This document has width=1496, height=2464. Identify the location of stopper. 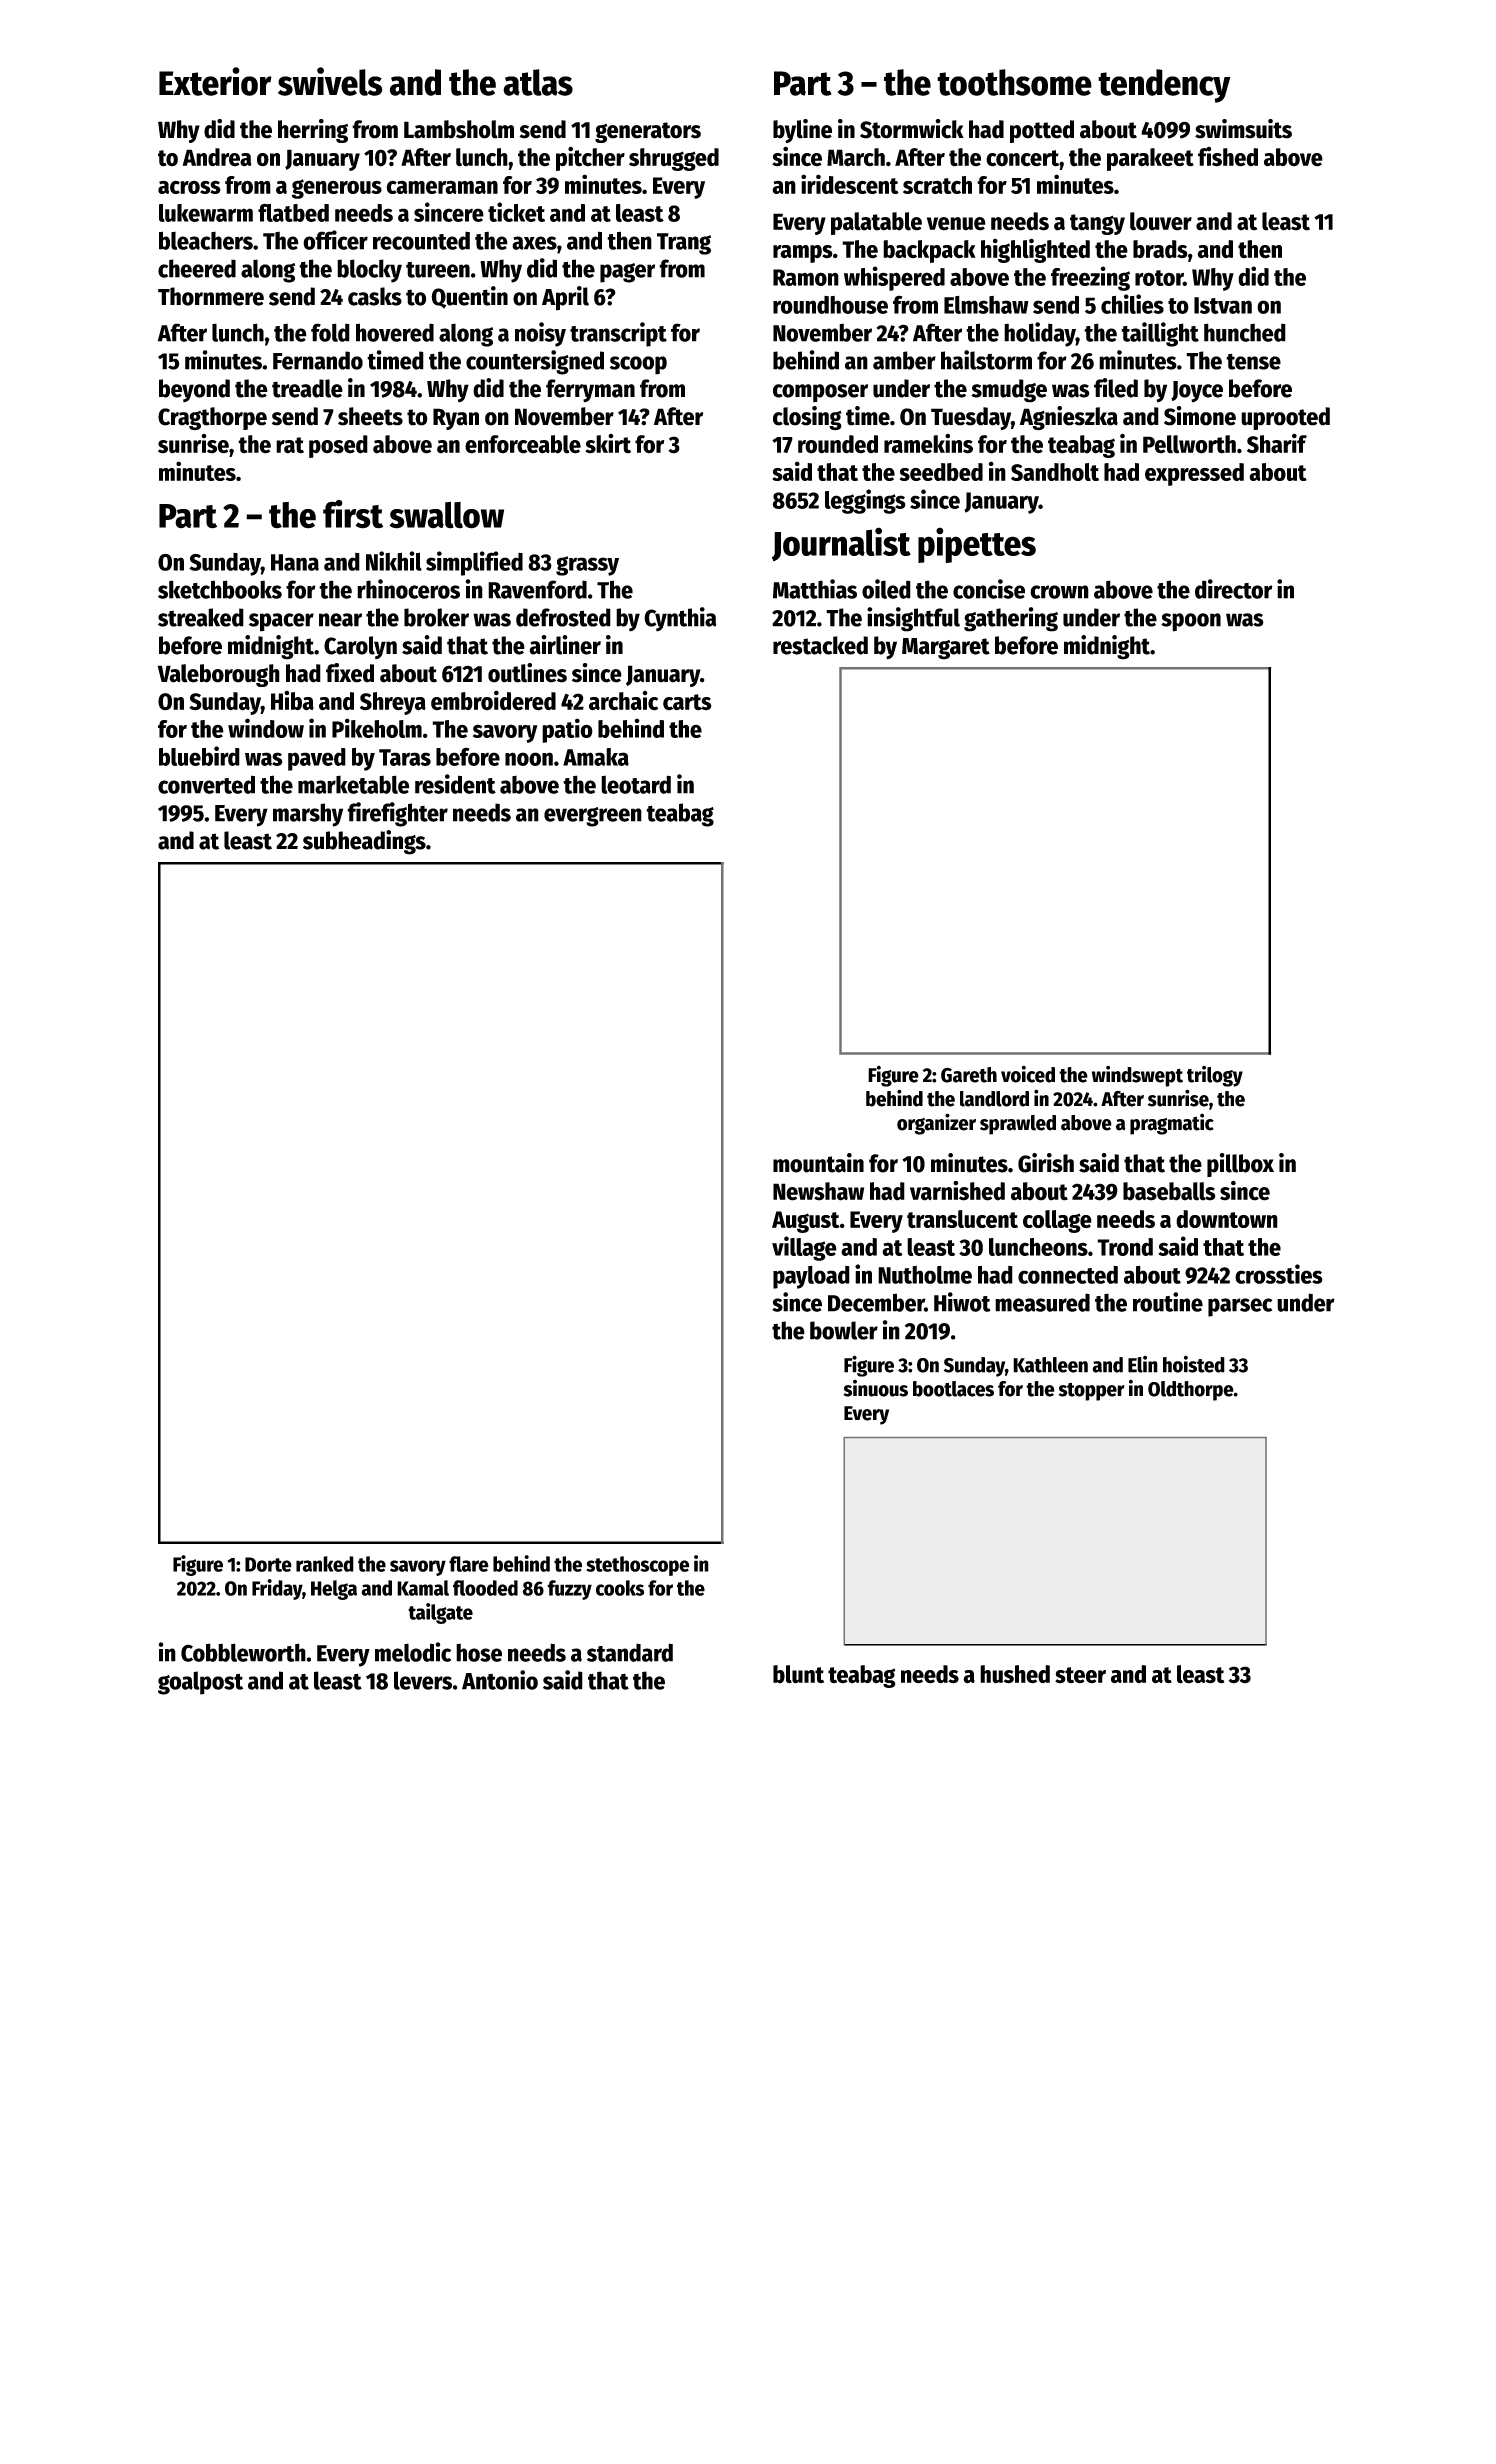
(1092, 1392).
